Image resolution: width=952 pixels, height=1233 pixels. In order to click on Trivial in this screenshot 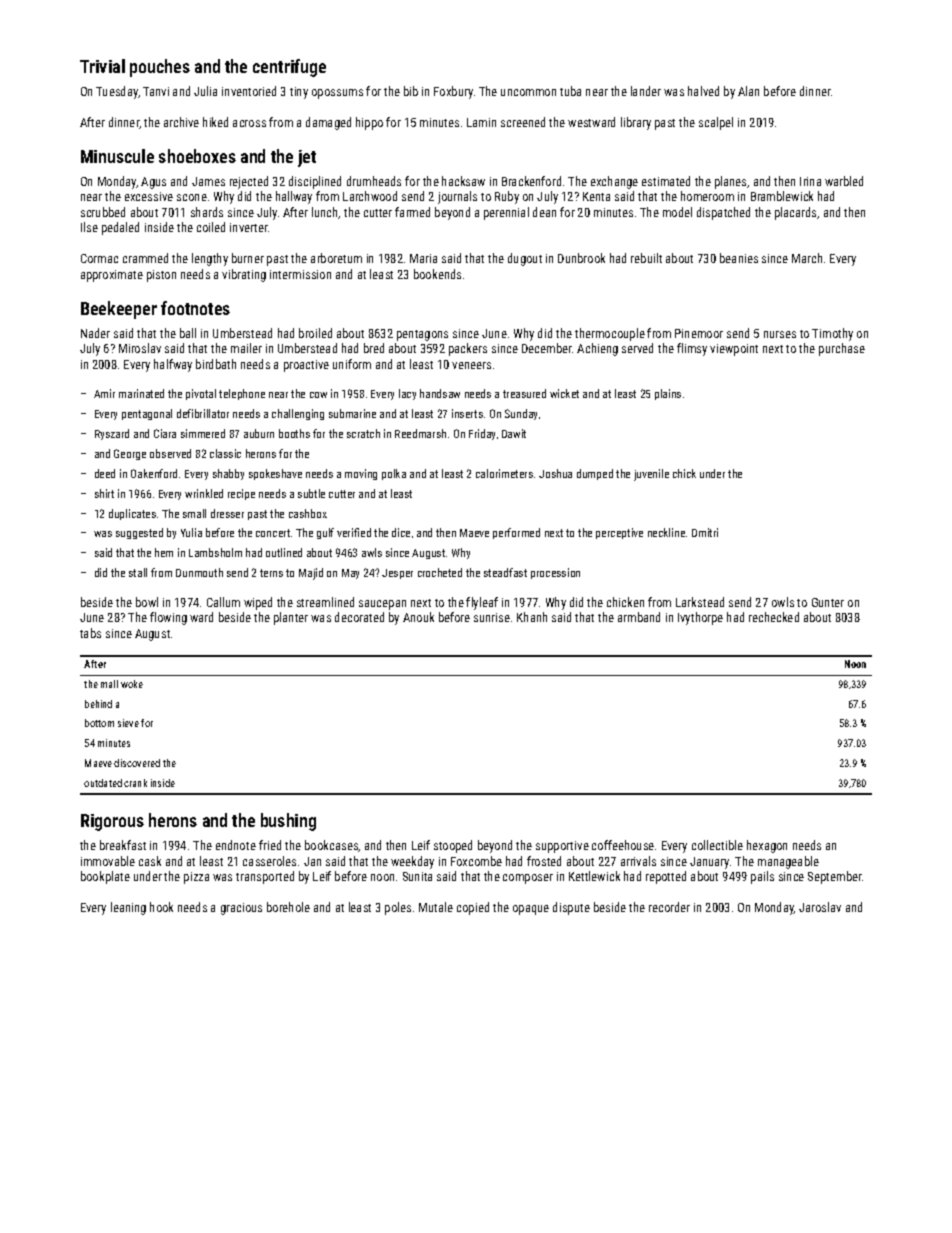, I will do `click(102, 66)`.
